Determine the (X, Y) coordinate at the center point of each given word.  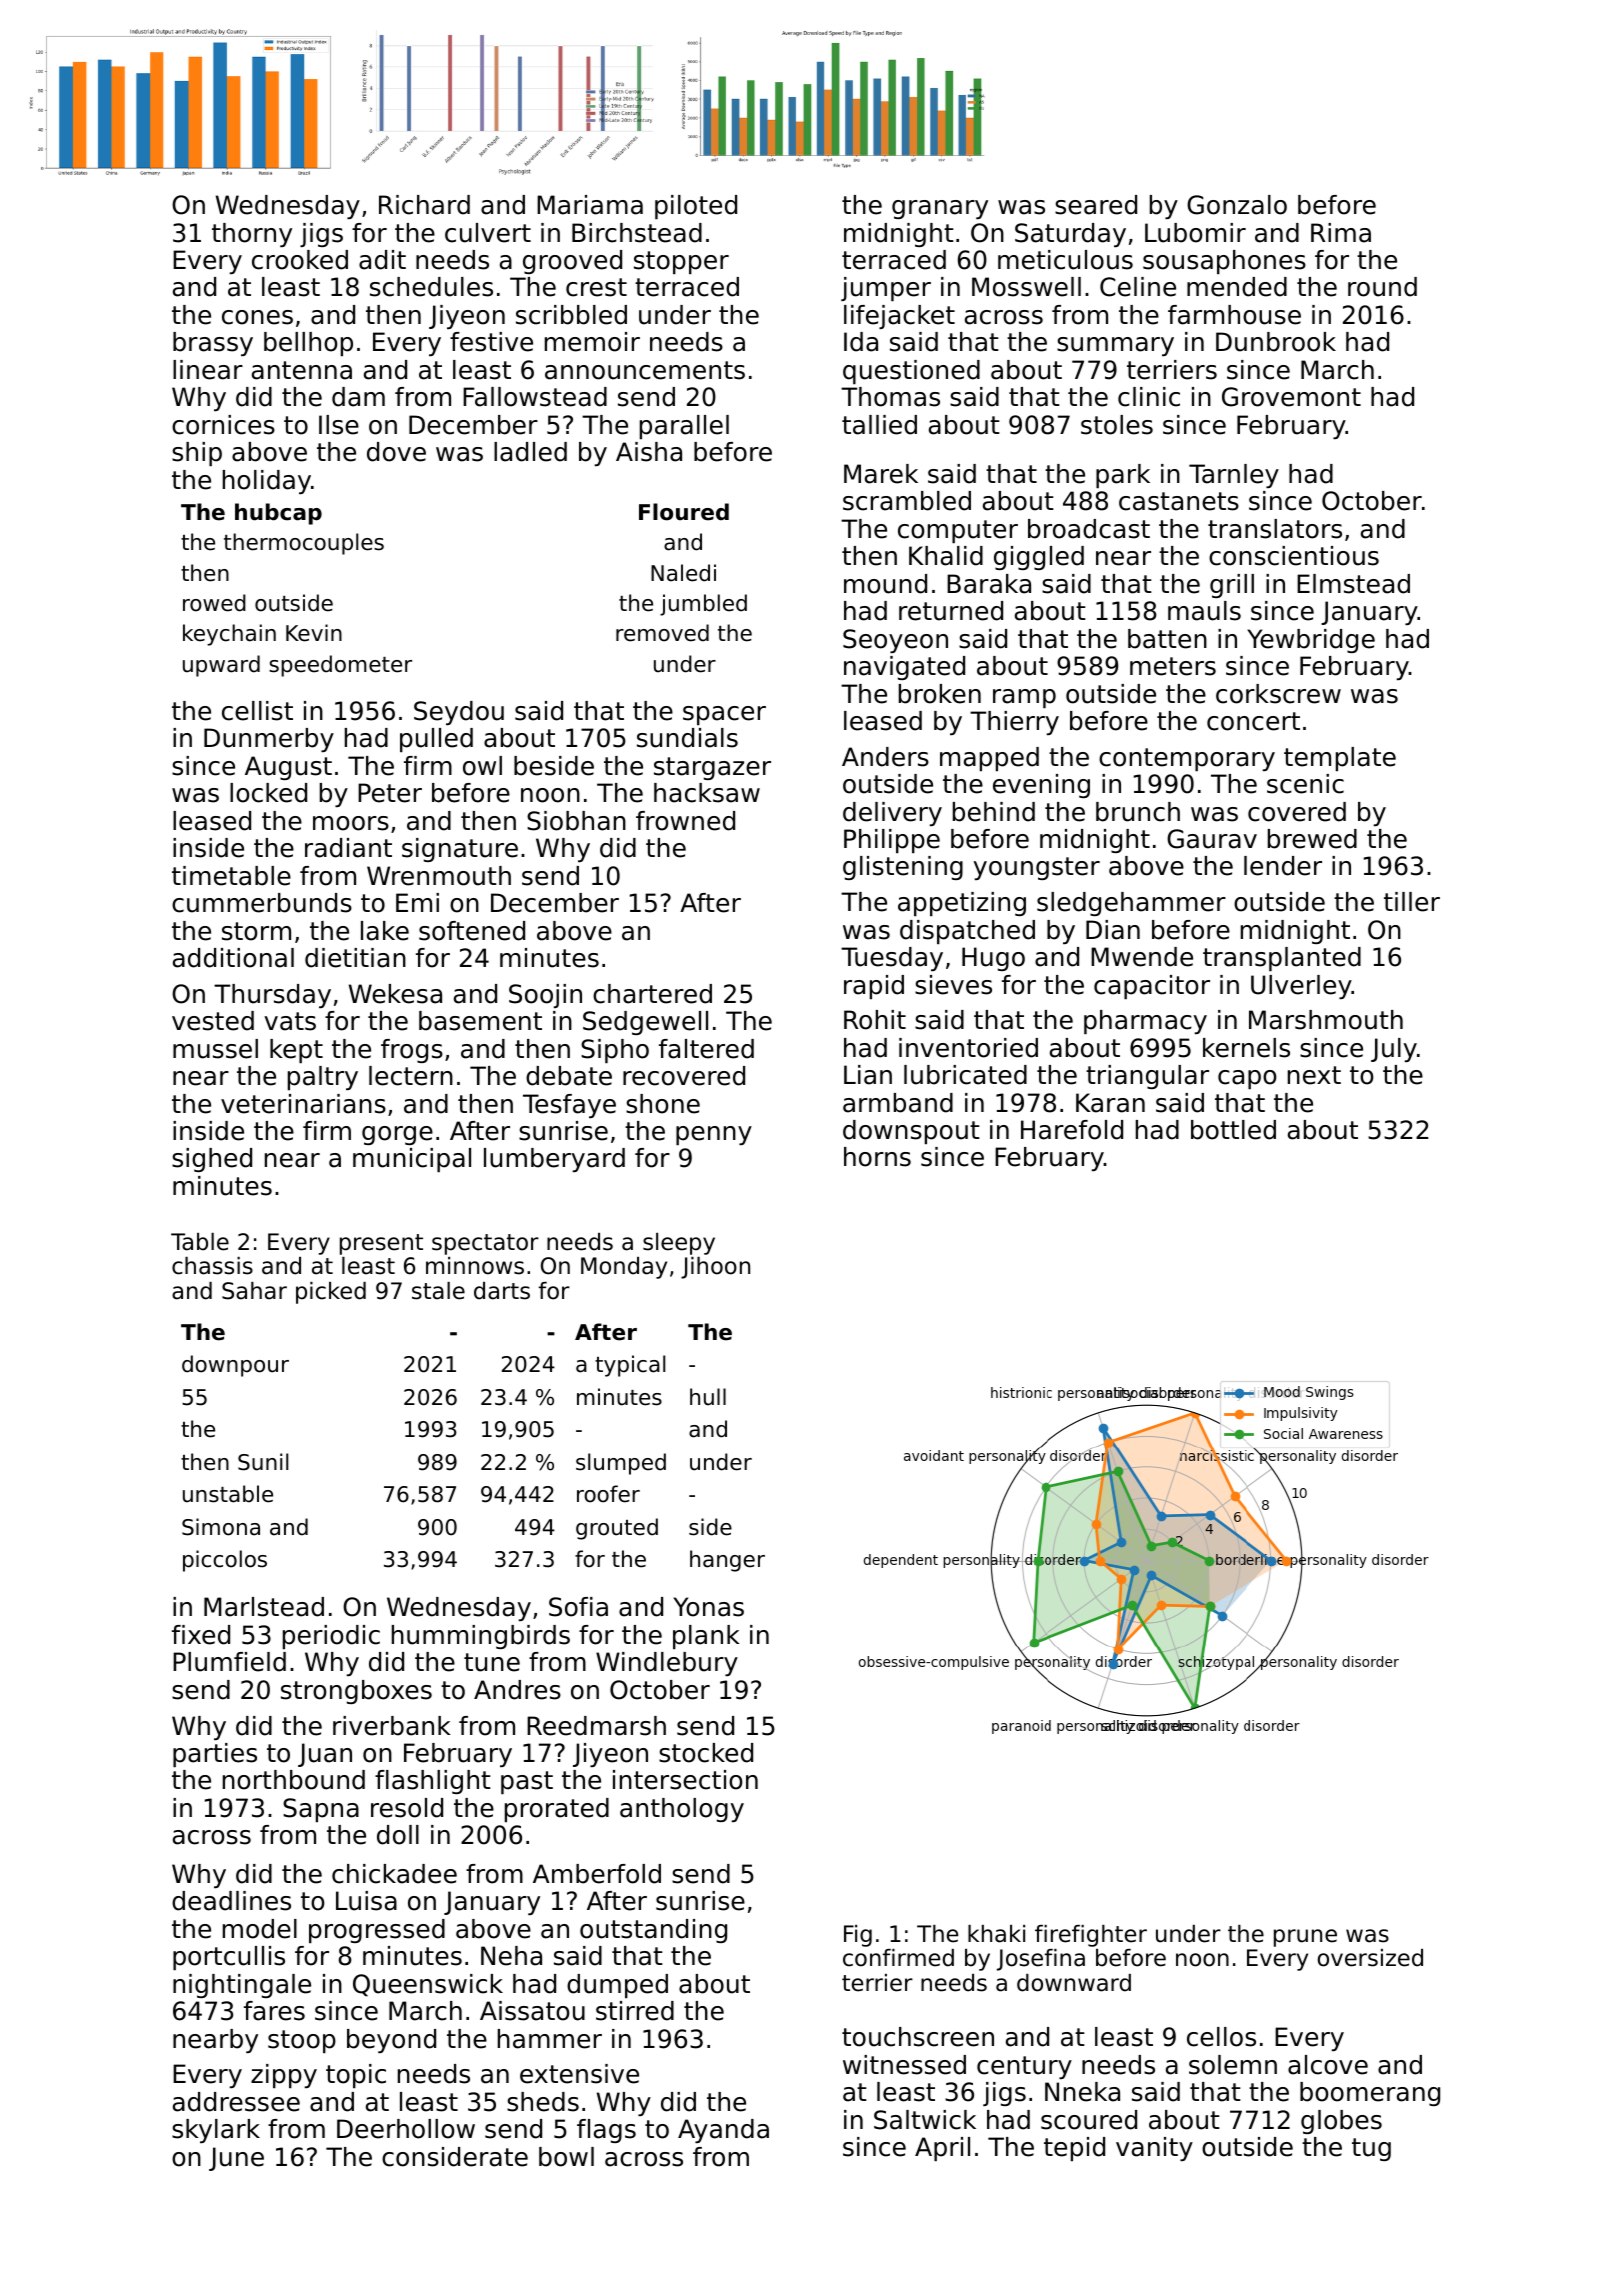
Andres (517, 1690)
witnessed (904, 2065)
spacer (724, 715)
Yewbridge (1311, 641)
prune (1305, 1938)
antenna (302, 370)
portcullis (229, 1958)
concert (1253, 721)
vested (213, 1021)
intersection (685, 1780)
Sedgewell (645, 1023)
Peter (390, 793)
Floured (684, 512)
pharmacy (1145, 1022)
